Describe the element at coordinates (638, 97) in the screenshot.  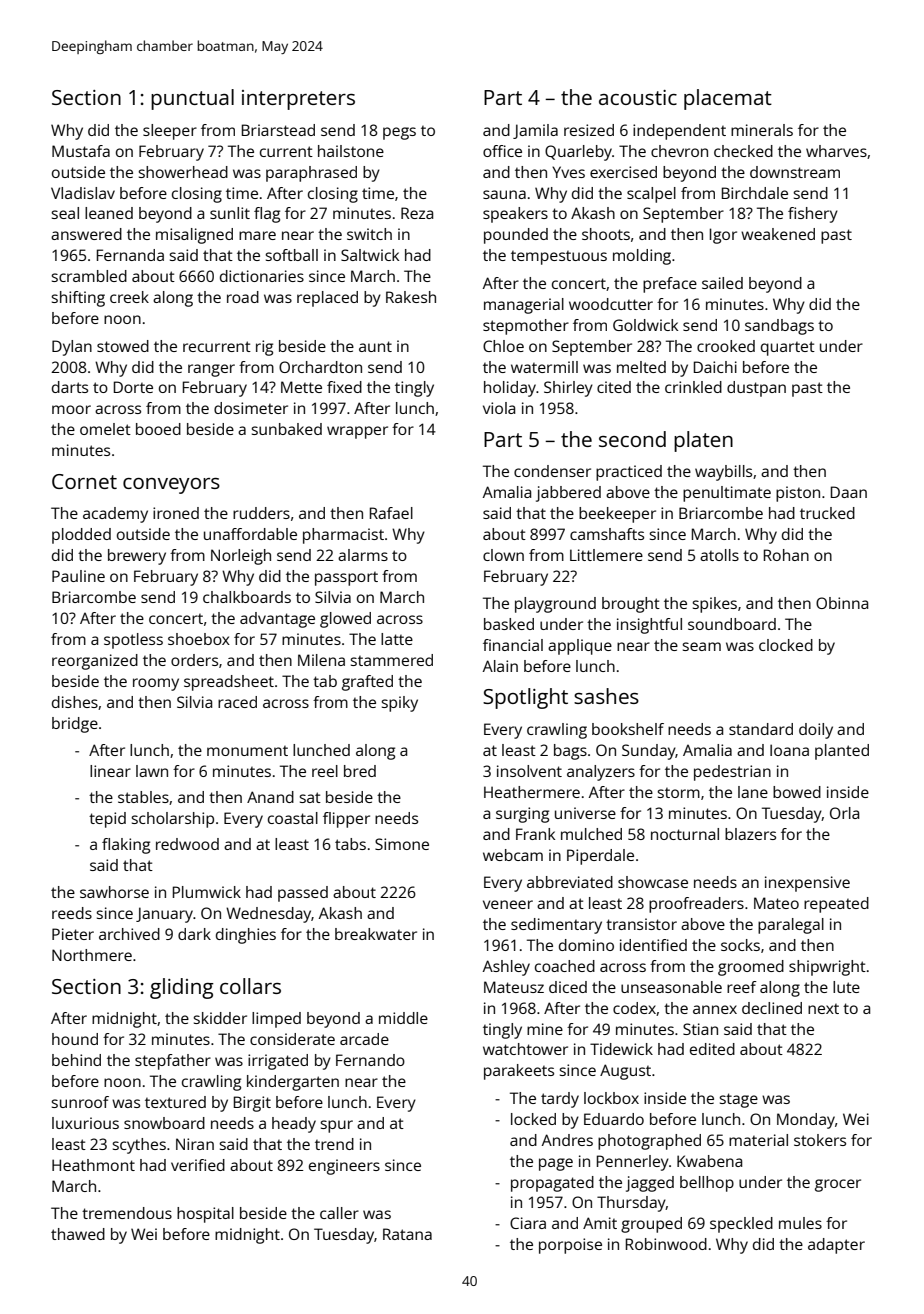
I see `acoustic` at that location.
